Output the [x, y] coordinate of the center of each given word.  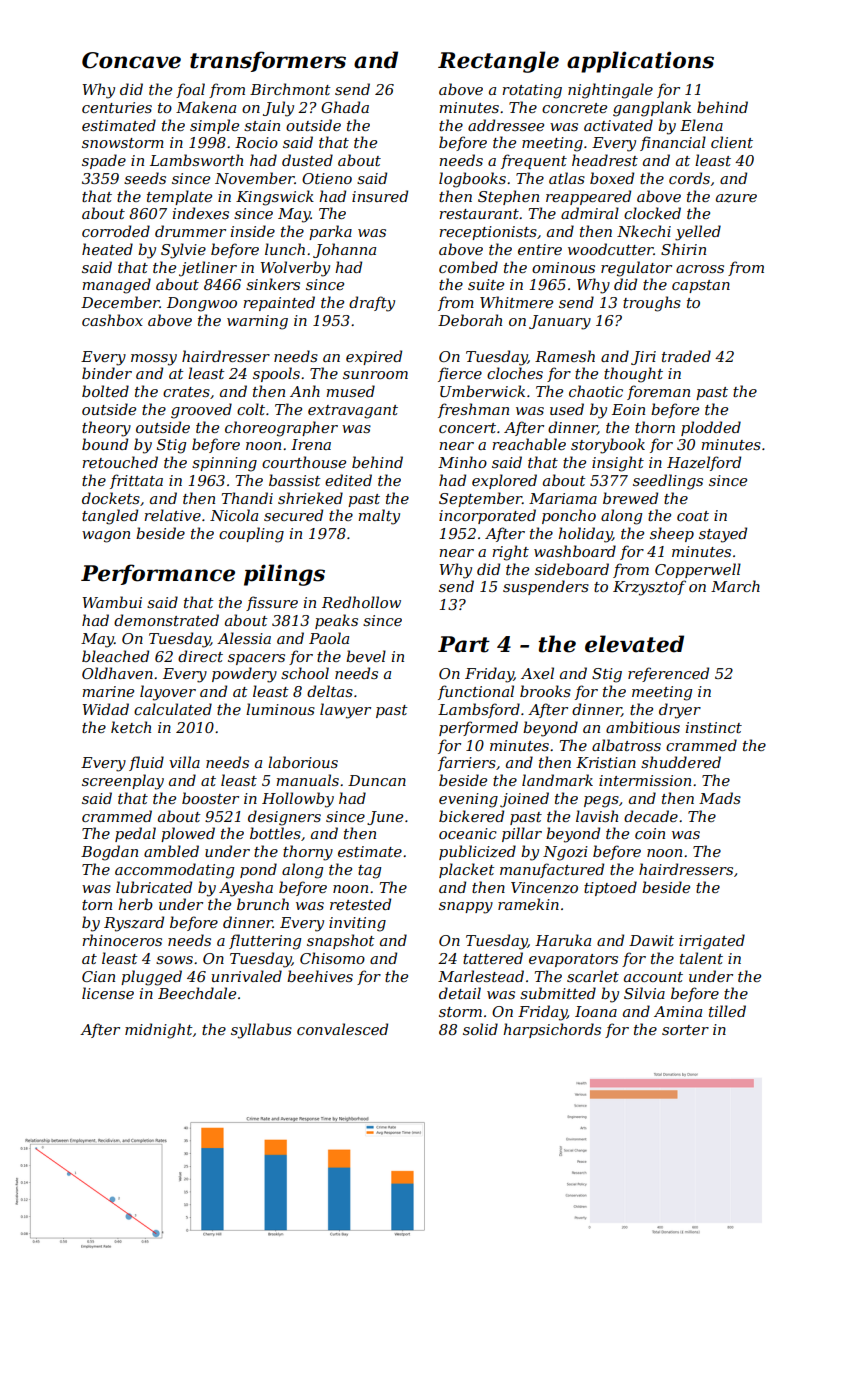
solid [480, 1029]
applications [640, 62]
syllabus [261, 1031]
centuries [117, 107]
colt [251, 409]
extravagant [353, 412]
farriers [467, 763]
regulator [636, 269]
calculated [173, 709]
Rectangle [498, 62]
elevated [634, 644]
